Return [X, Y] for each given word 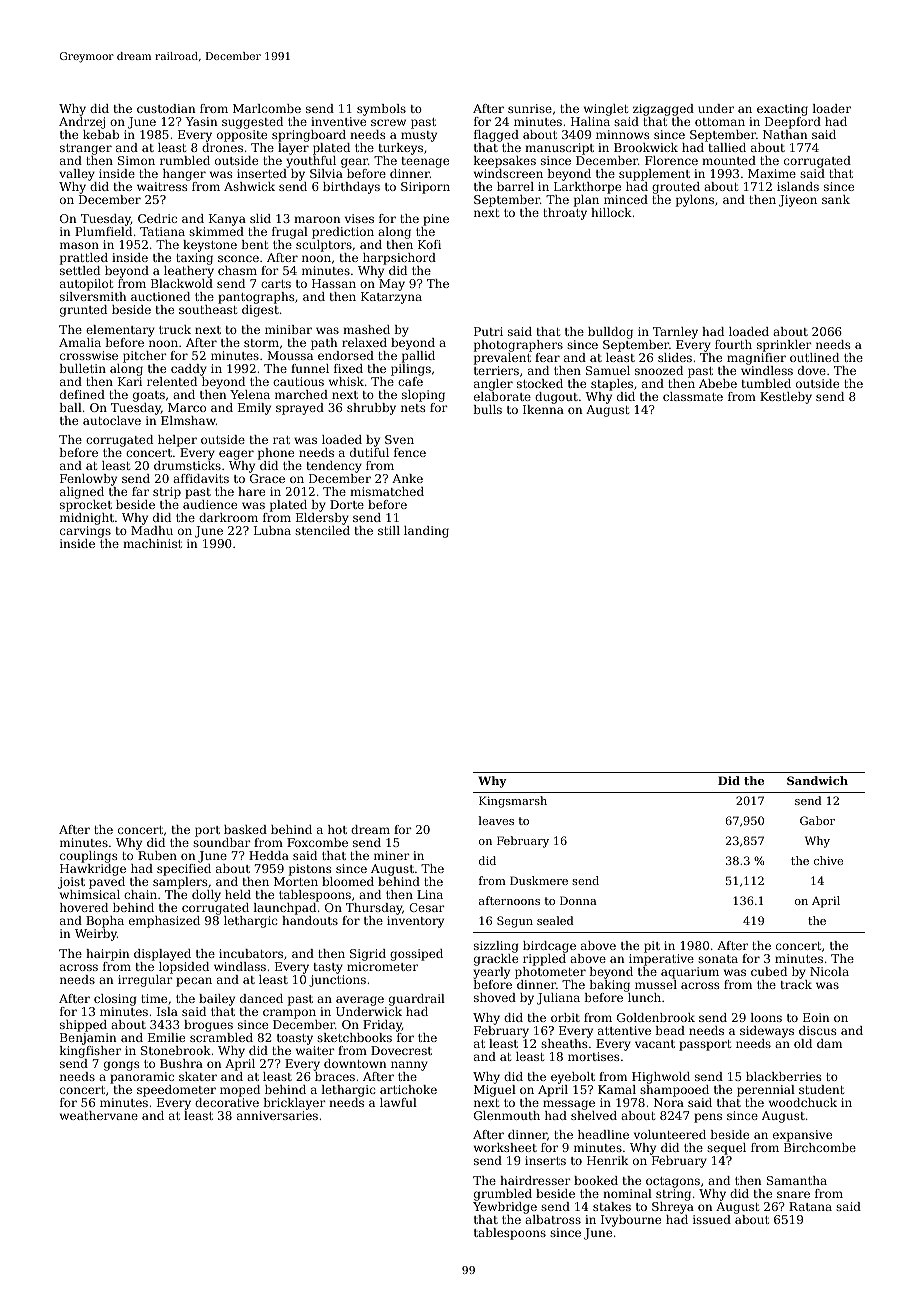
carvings [85, 532]
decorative [227, 1102]
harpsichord [399, 259]
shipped [83, 1026]
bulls [487, 409]
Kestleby [786, 398]
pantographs [256, 298]
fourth [733, 344]
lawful [398, 1102]
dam [829, 1043]
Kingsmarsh [513, 802]
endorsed [346, 355]
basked [245, 829]
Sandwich [817, 780]
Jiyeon [798, 201]
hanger [184, 175]
